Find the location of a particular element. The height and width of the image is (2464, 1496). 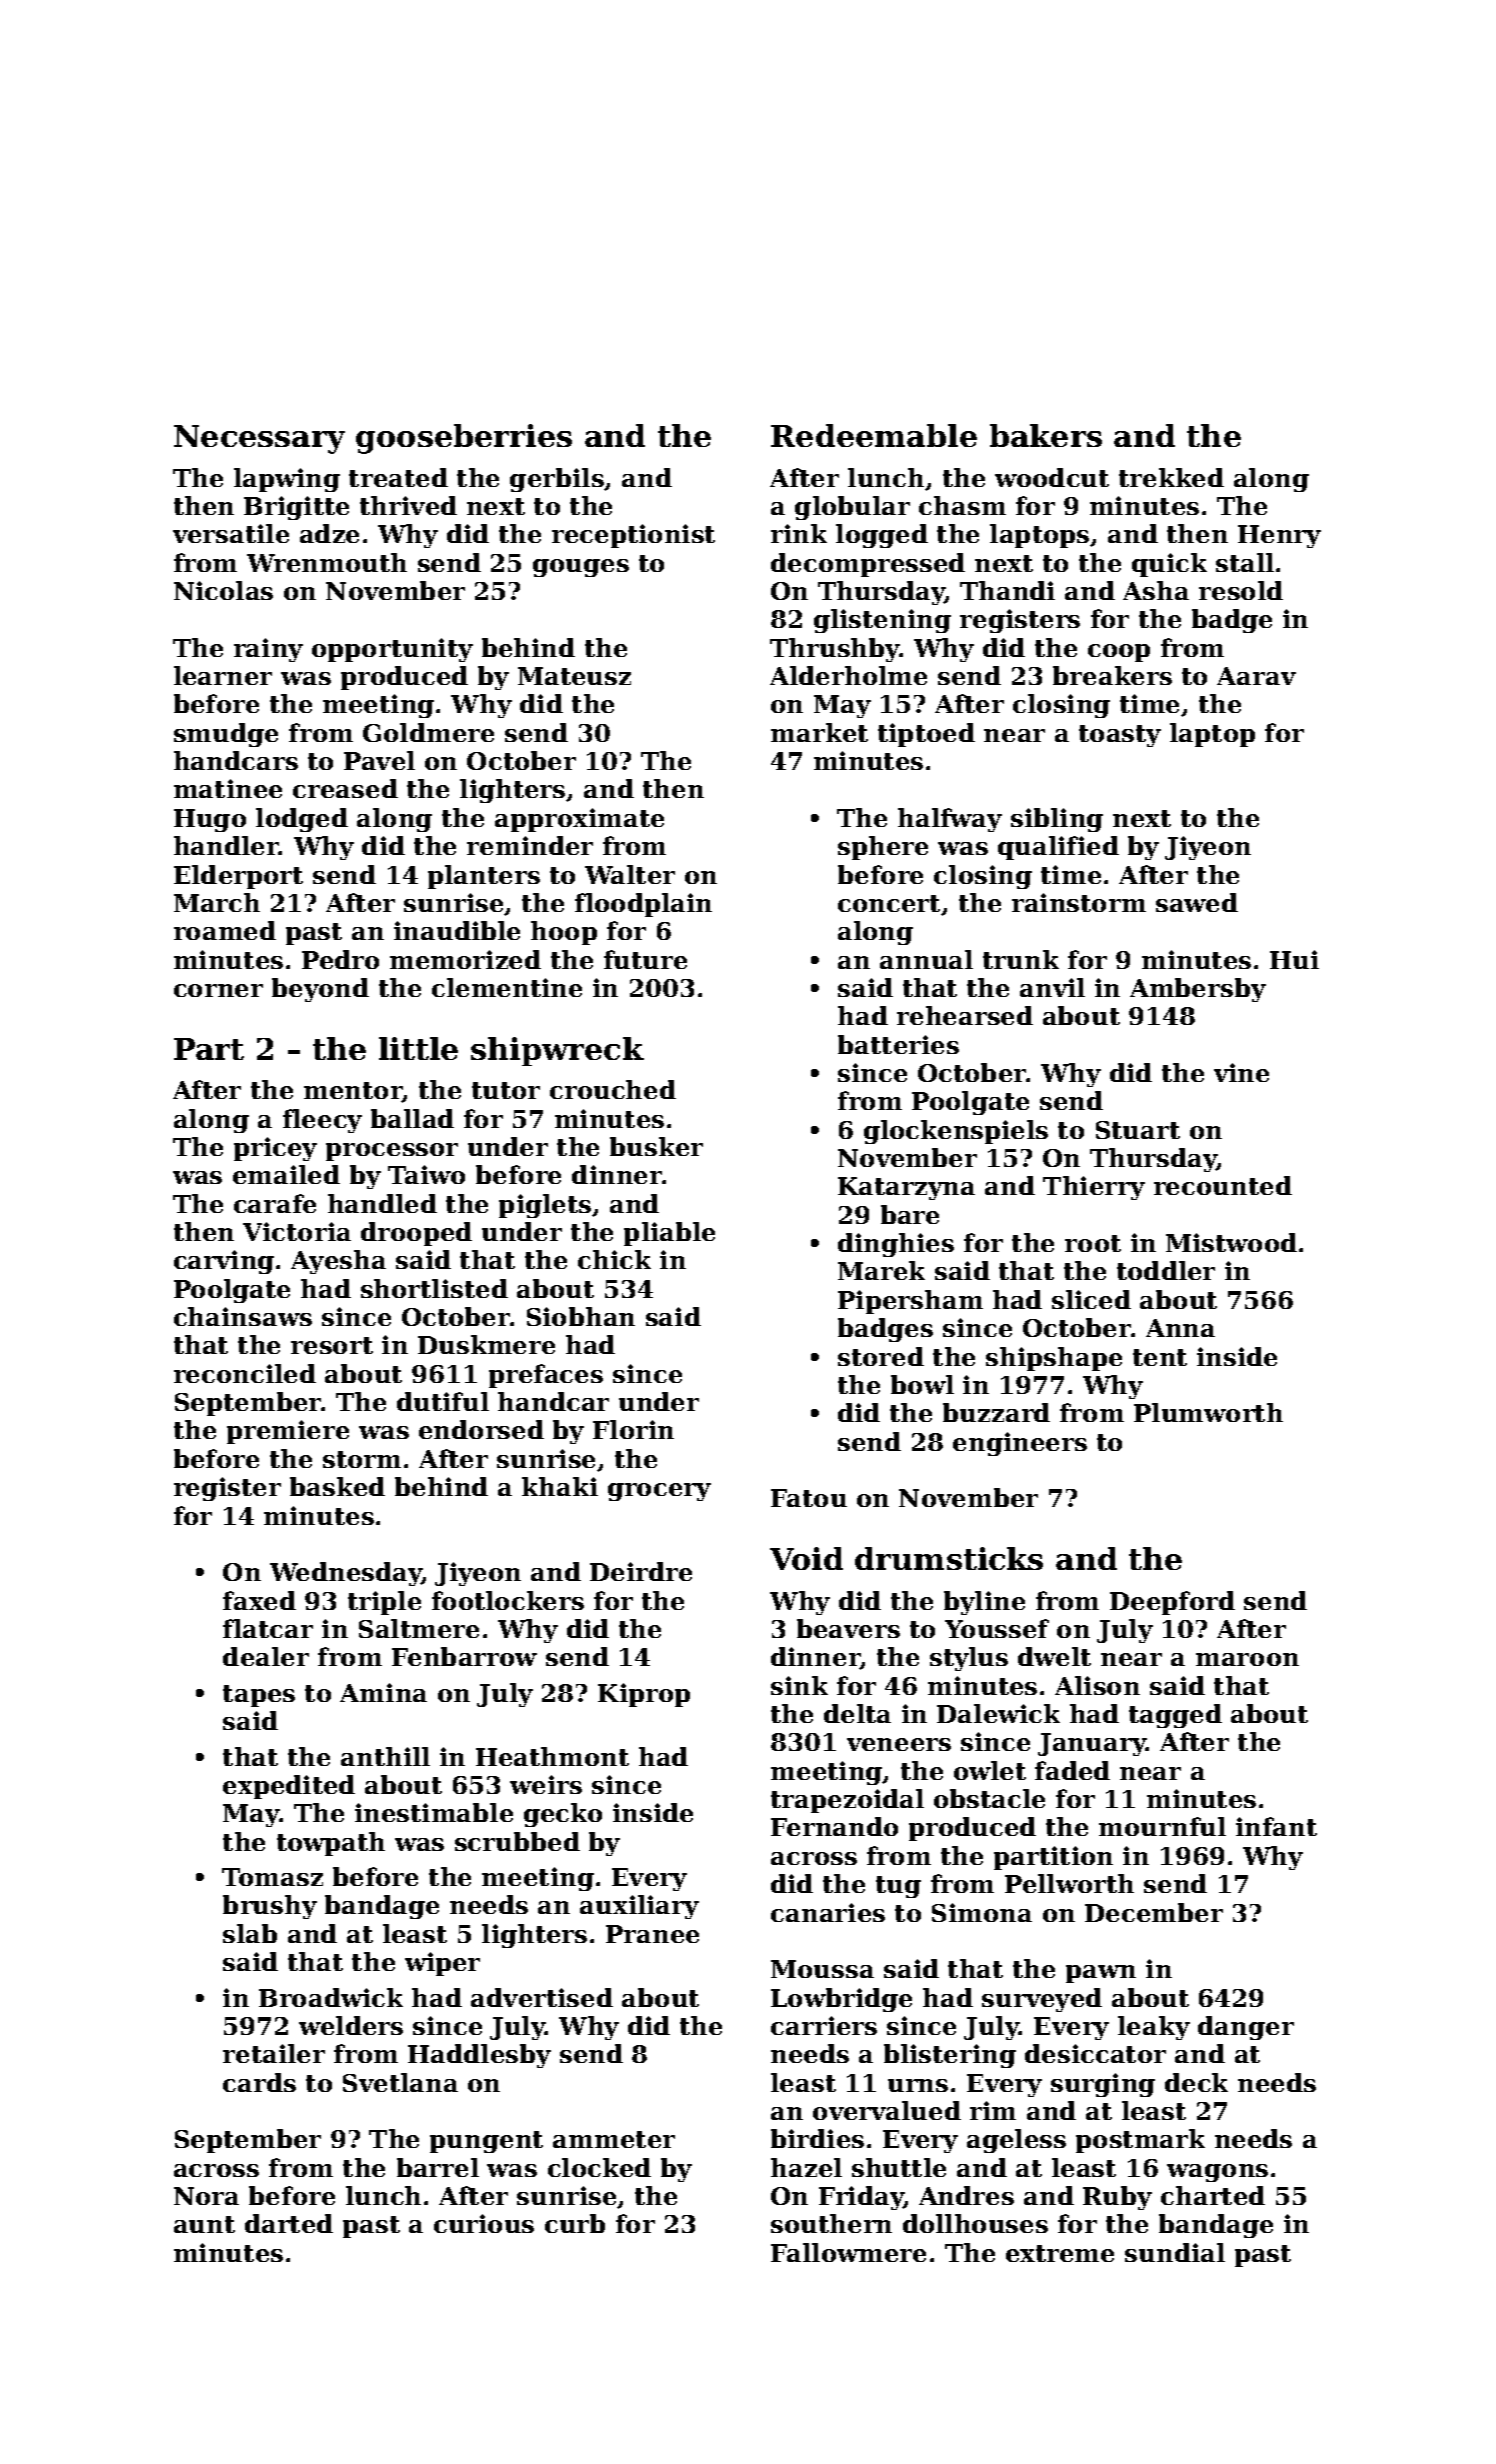

Kiprop is located at coordinates (644, 1695).
